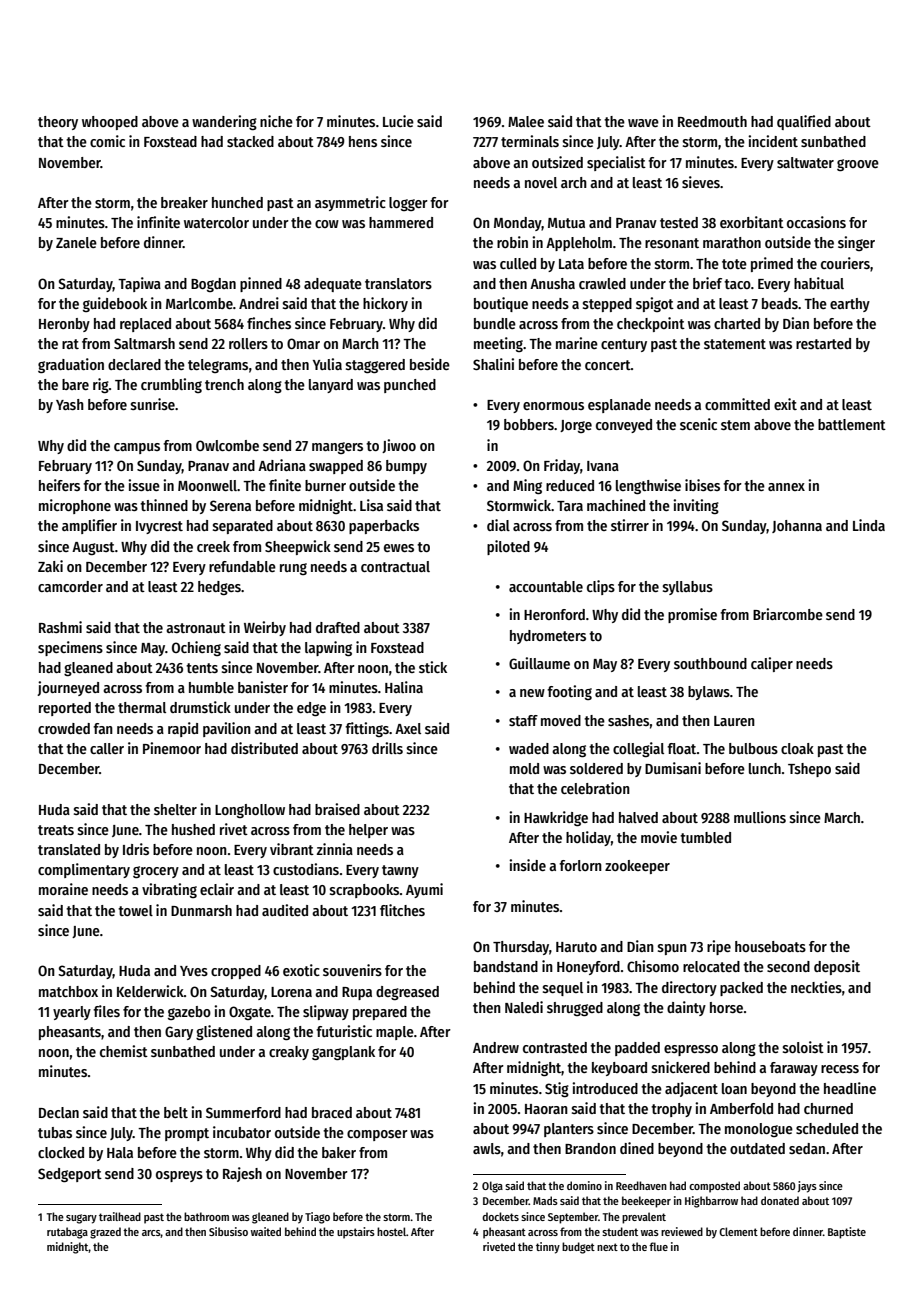  I want to click on trophy, so click(671, 1110).
